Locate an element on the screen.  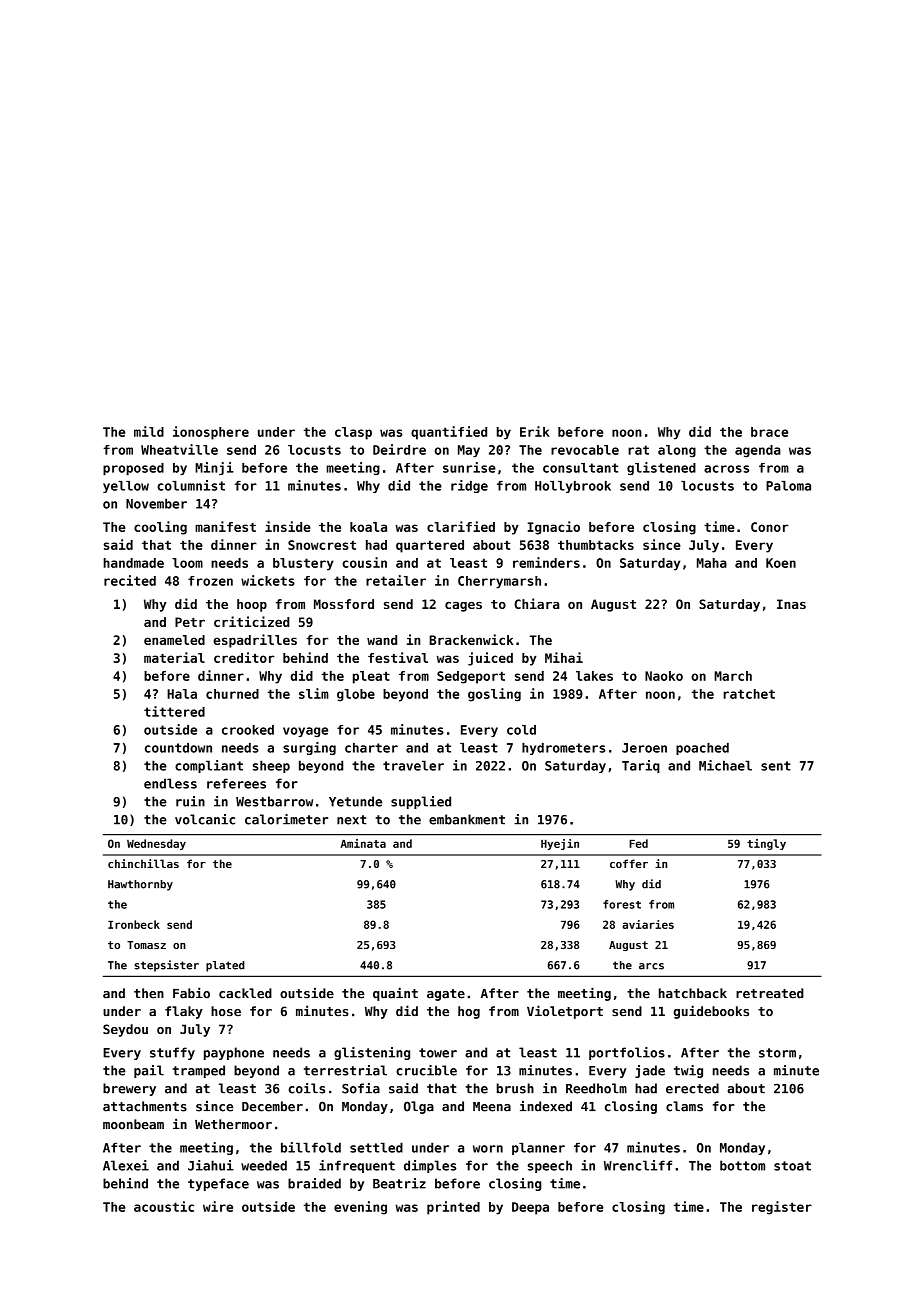
Tariq is located at coordinates (641, 766).
